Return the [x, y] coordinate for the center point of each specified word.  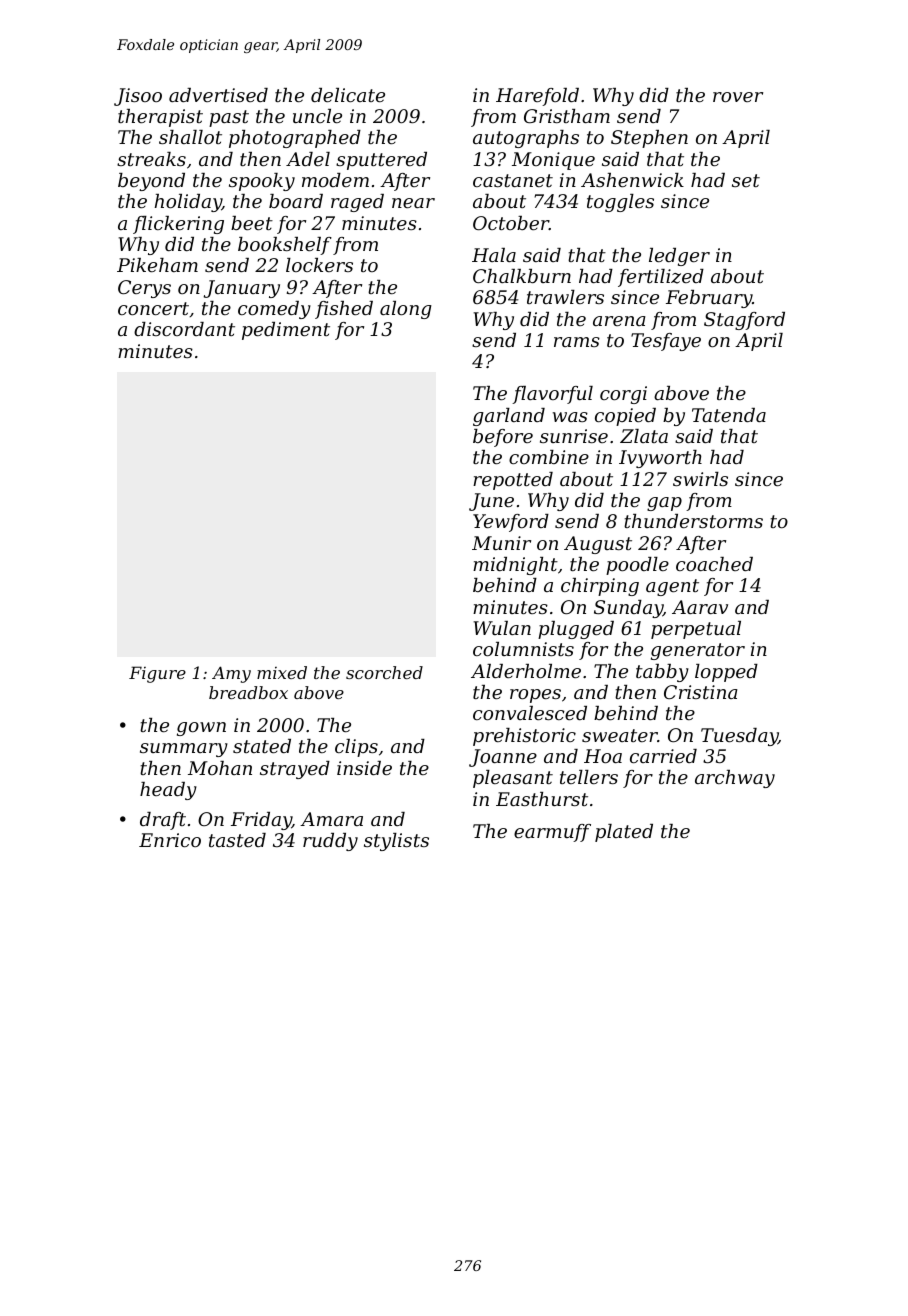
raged [357, 203]
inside [364, 768]
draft [163, 821]
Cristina [701, 692]
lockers [319, 265]
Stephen [649, 139]
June [491, 502]
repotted [513, 481]
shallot [190, 137]
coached [714, 564]
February [709, 299]
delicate [348, 95]
